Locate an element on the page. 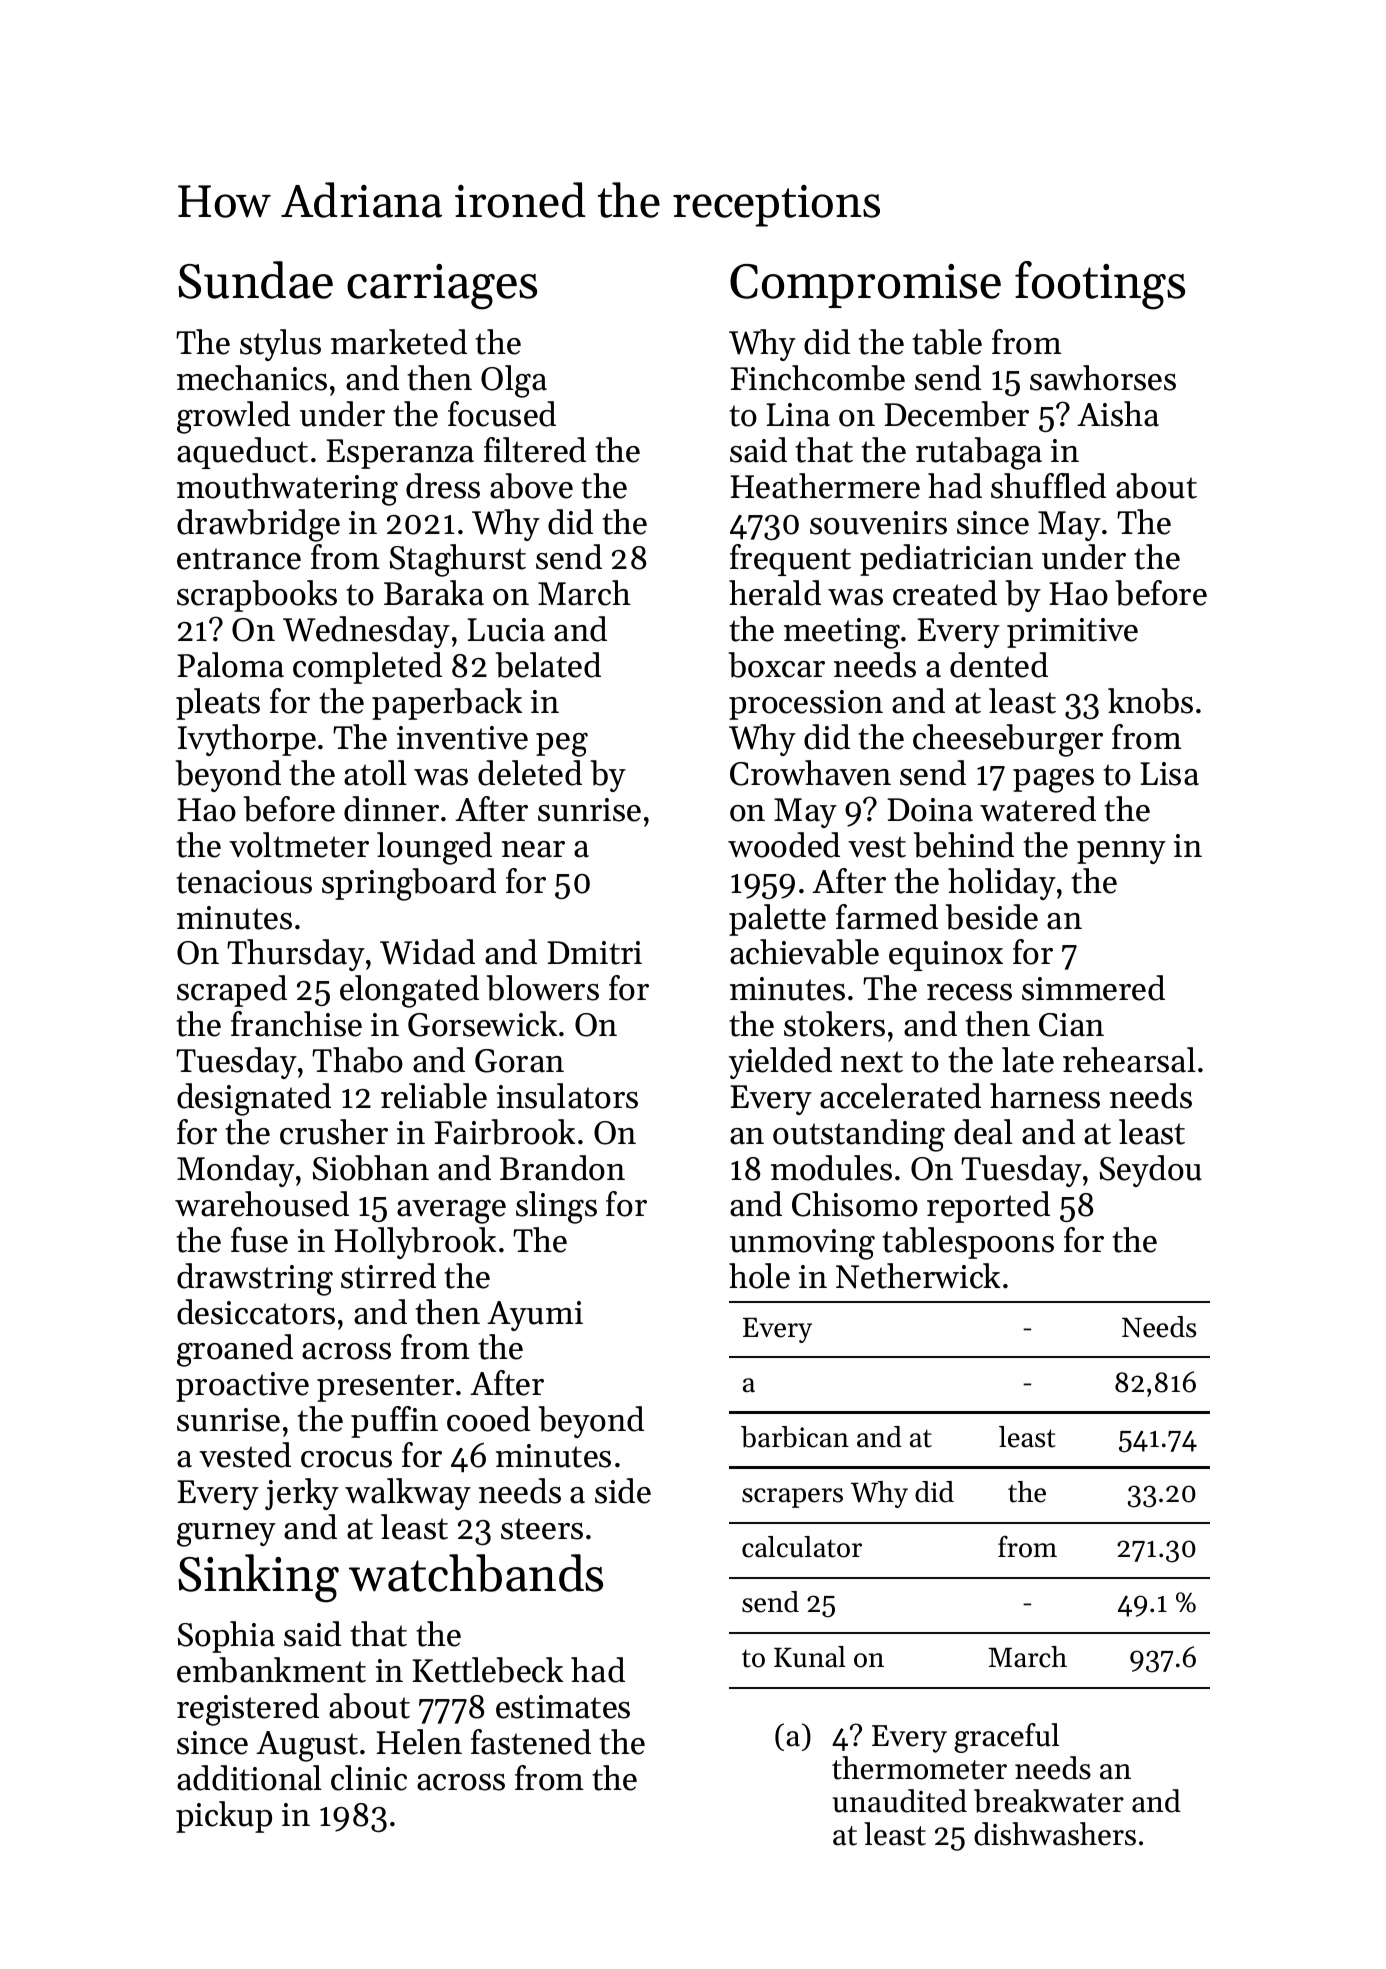 The height and width of the image is (1969, 1386). primitive is located at coordinates (1072, 633).
